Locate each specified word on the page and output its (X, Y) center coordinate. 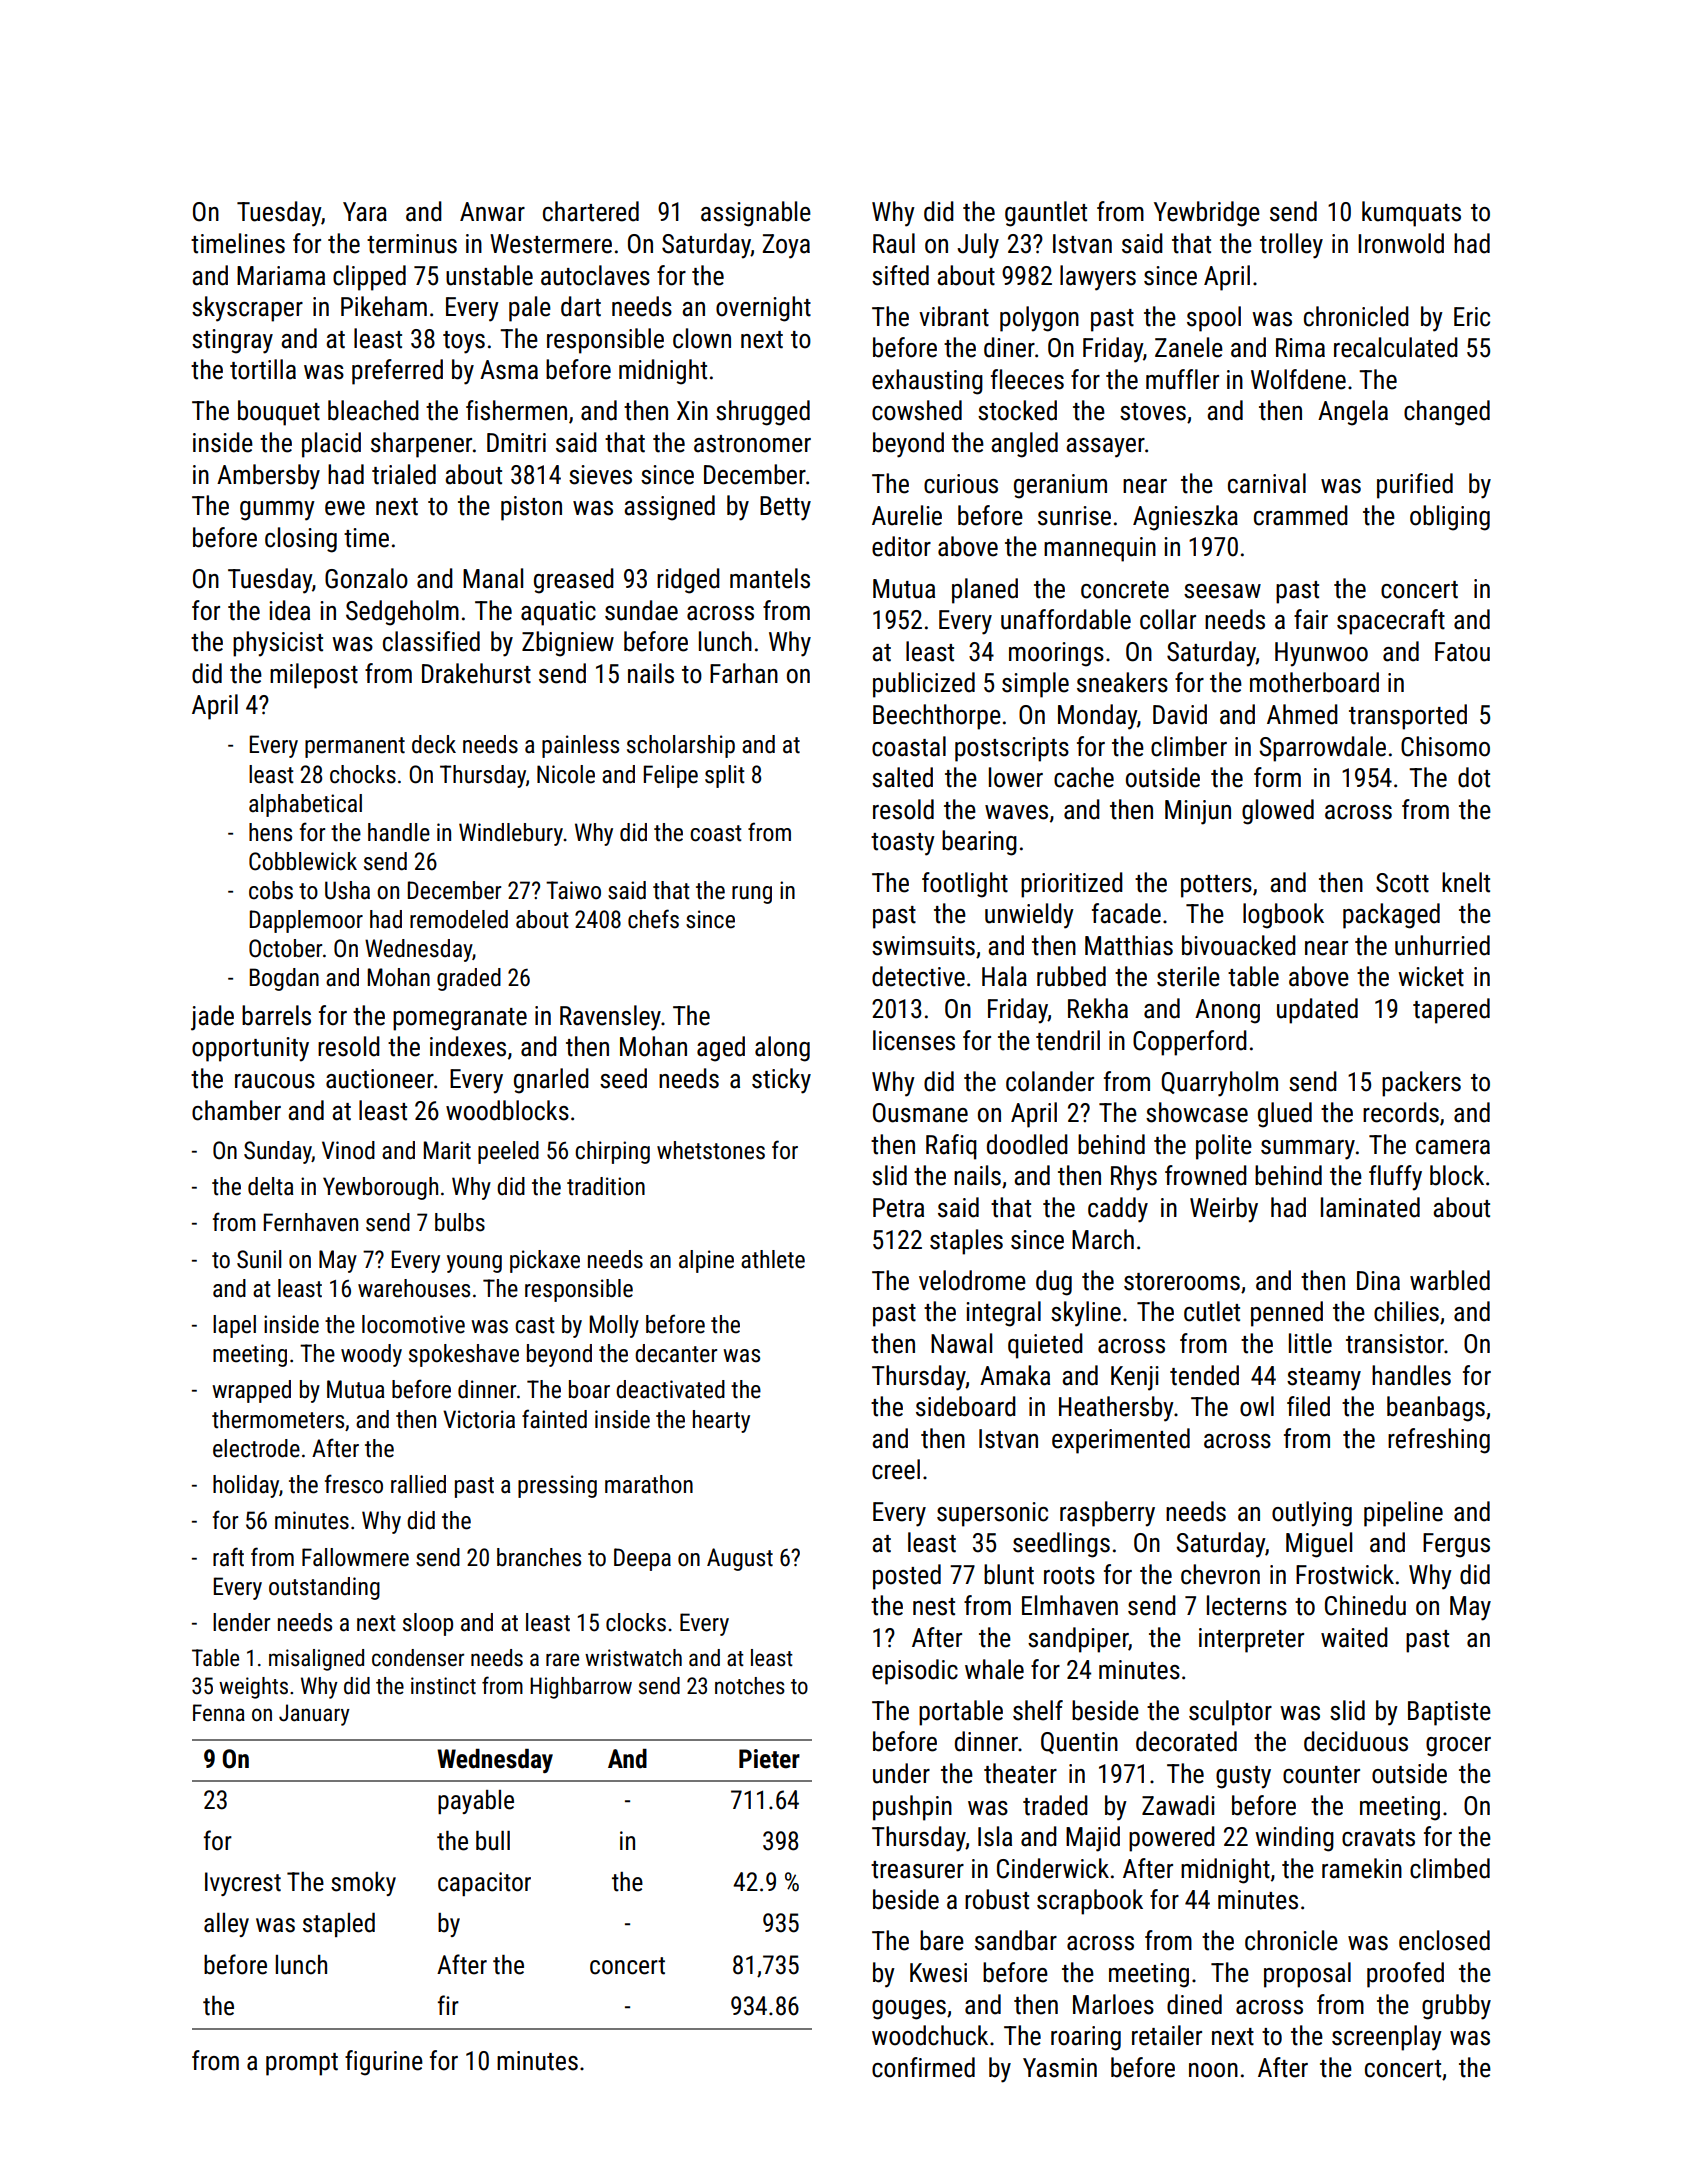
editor (901, 546)
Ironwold (1401, 243)
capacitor (484, 1884)
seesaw (1222, 591)
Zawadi (1178, 1805)
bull (493, 1841)
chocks (363, 774)
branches (539, 1557)
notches (750, 1686)
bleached (373, 410)
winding (1294, 1839)
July (978, 246)
